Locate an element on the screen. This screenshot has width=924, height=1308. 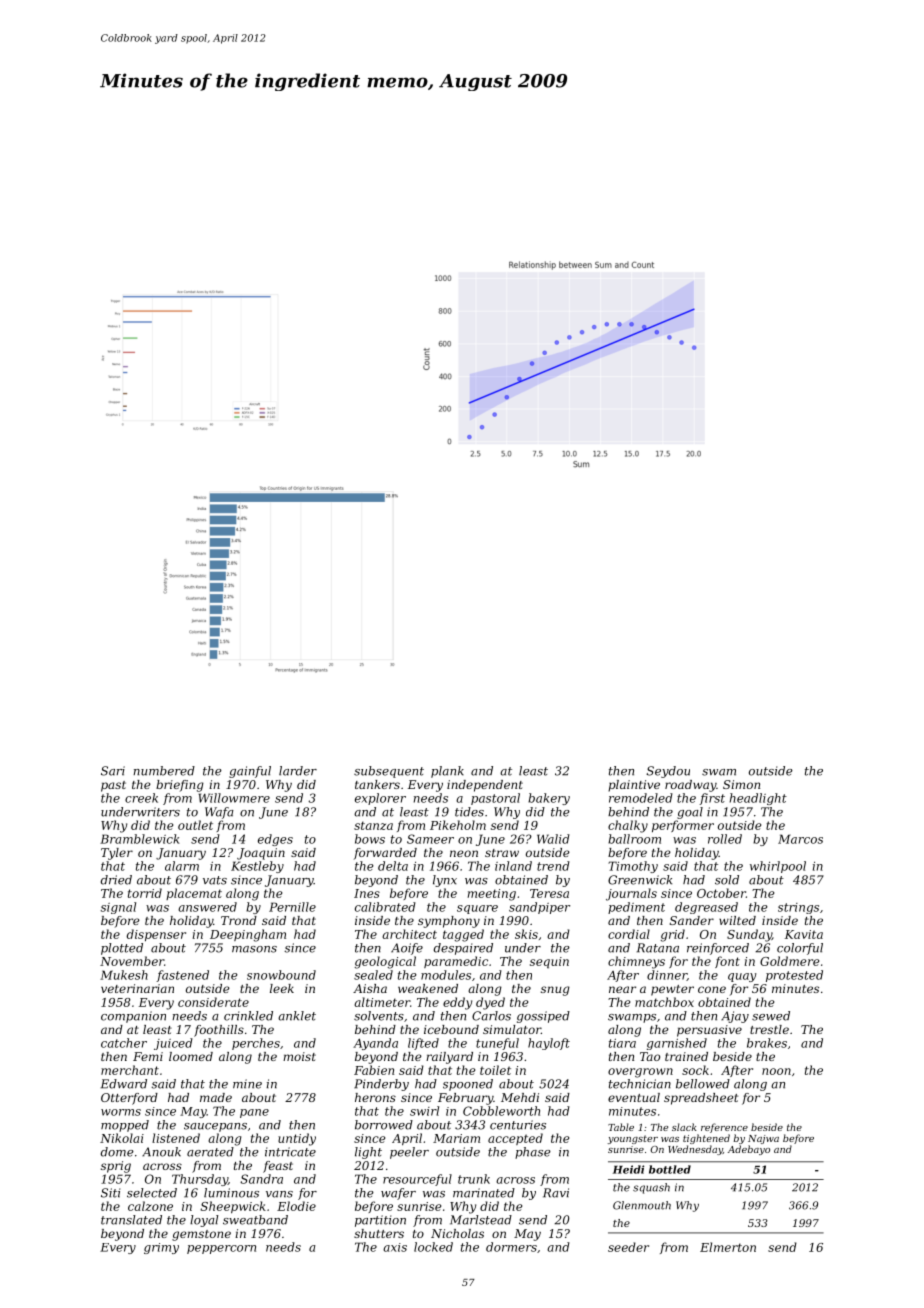
subsequent is located at coordinates (389, 772).
